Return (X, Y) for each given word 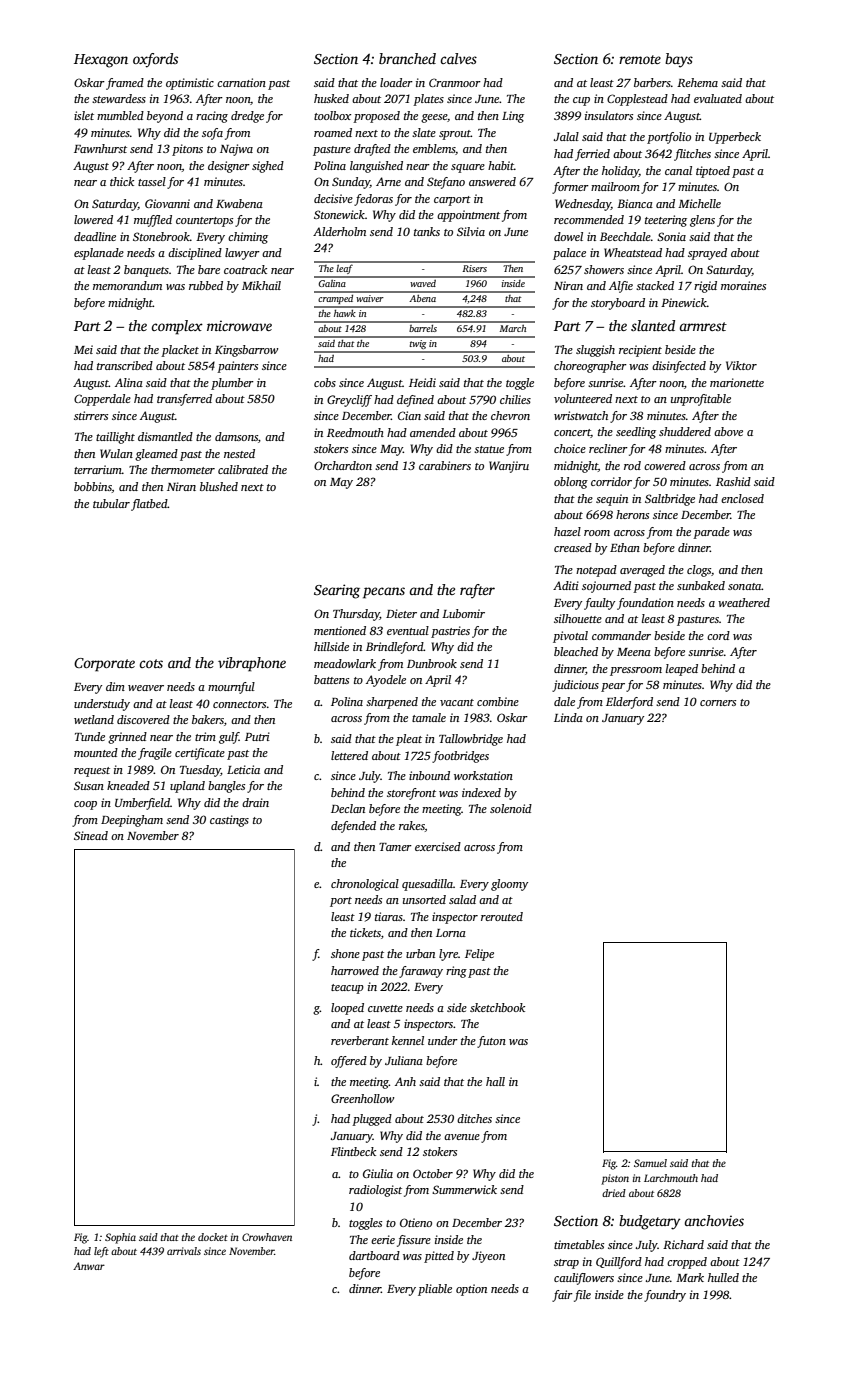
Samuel (650, 1163)
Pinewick (684, 302)
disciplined (195, 254)
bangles (226, 787)
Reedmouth (355, 432)
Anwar (89, 1266)
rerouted (502, 916)
